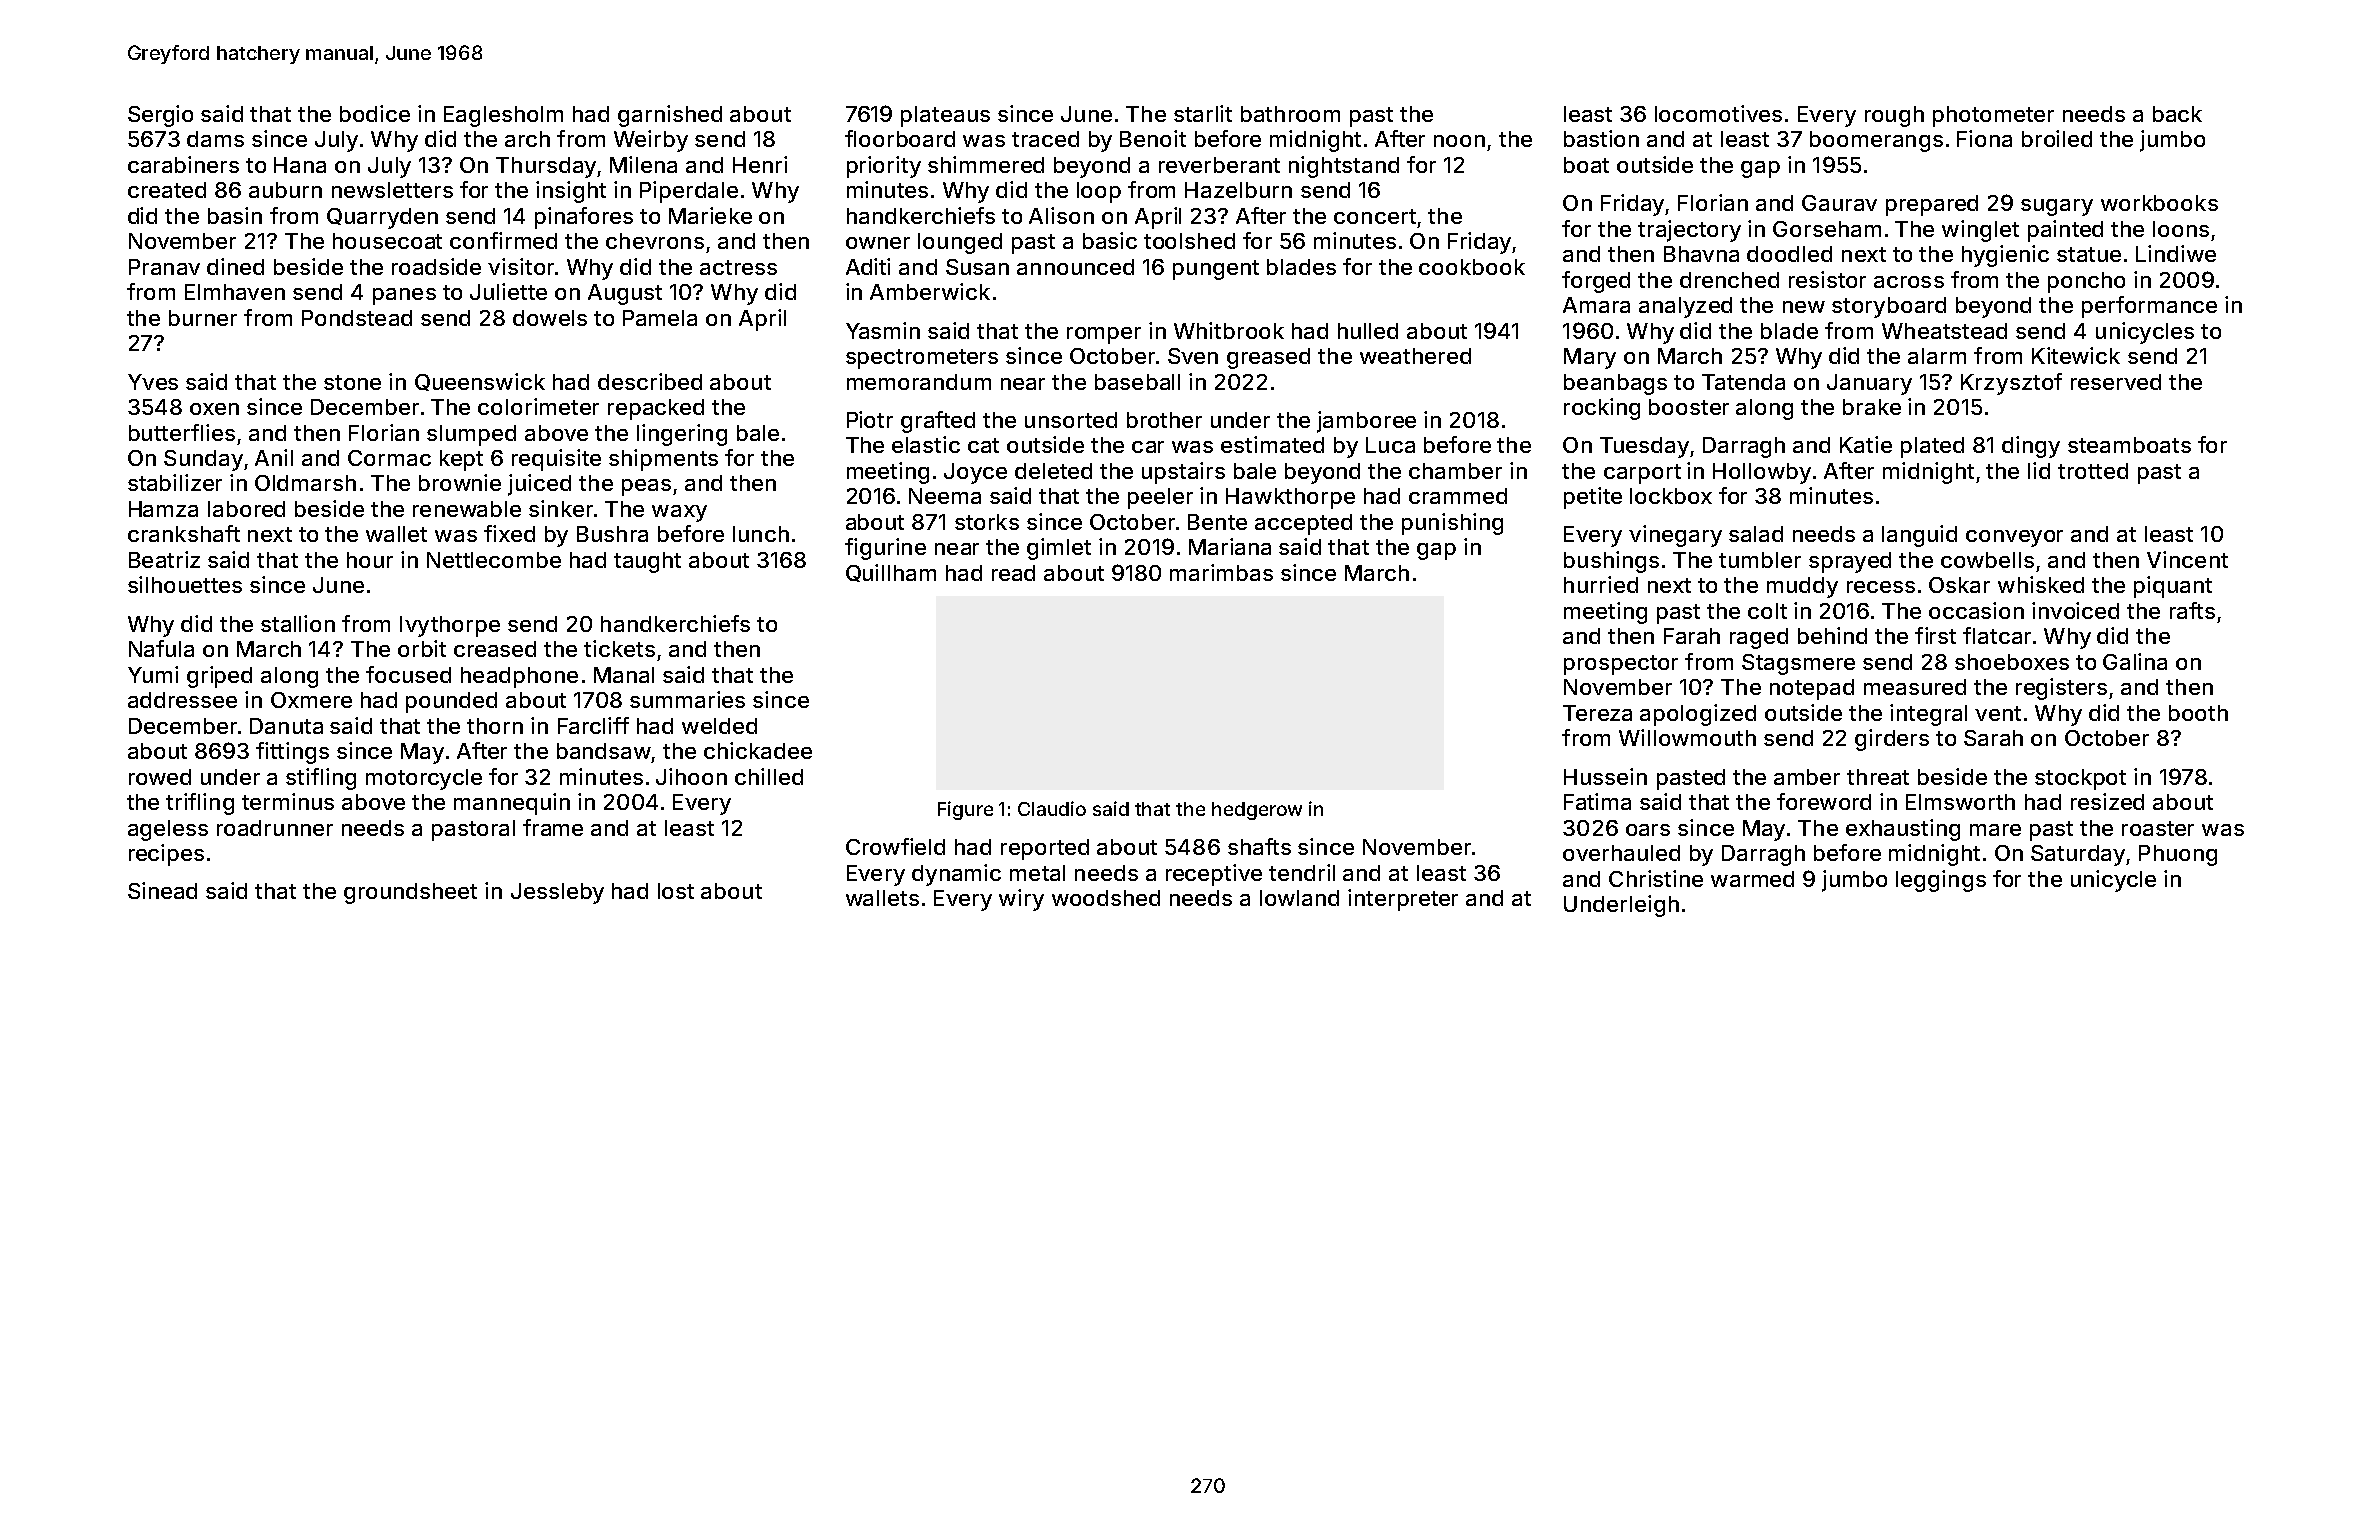 The width and height of the document is (2380, 1540). I want to click on ageless, so click(168, 830).
